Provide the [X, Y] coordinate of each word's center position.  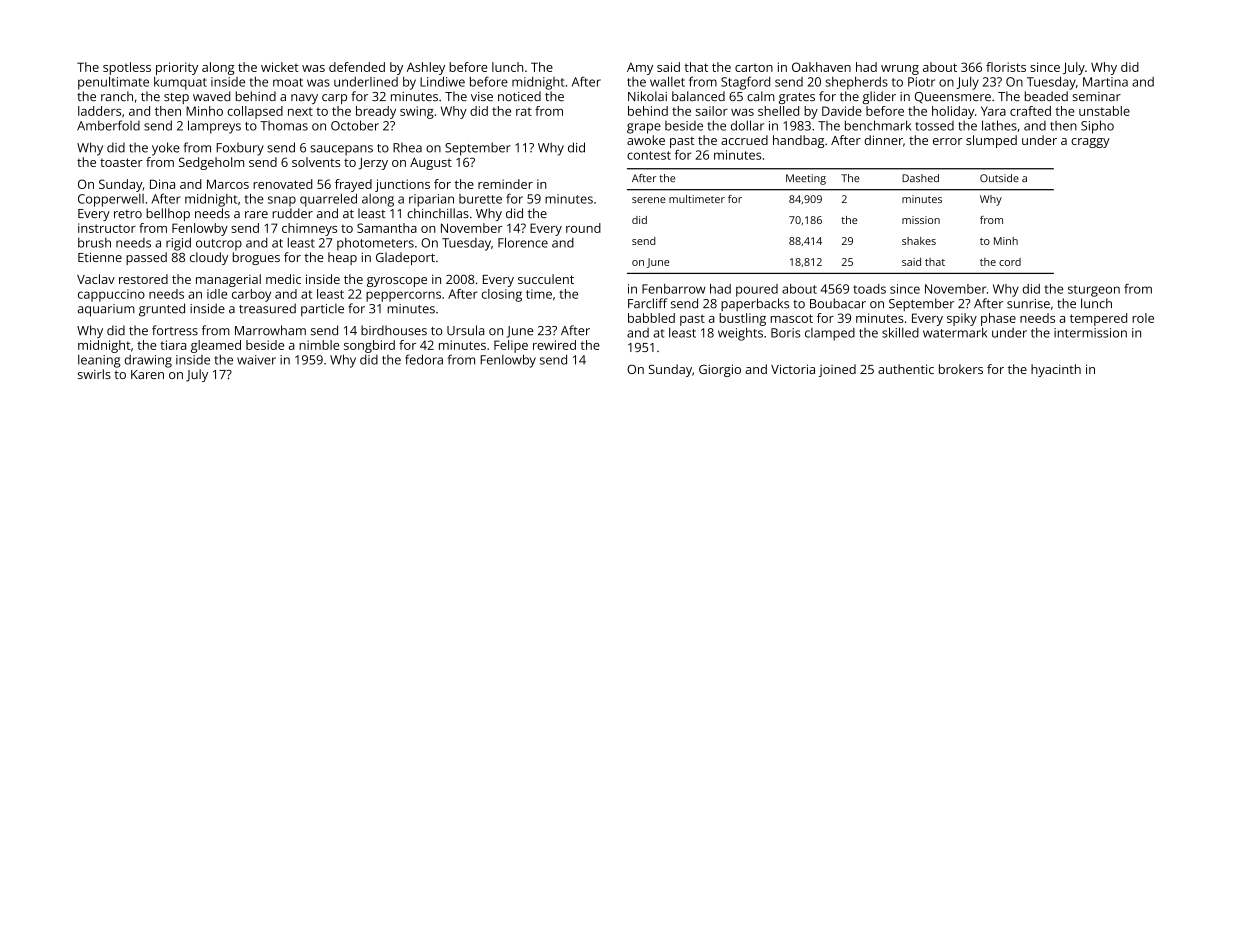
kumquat [180, 83]
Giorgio [720, 370]
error [947, 141]
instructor [107, 228]
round [583, 228]
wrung [900, 70]
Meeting [806, 179]
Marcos [228, 184]
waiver [256, 360]
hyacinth [1056, 370]
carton [754, 67]
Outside [999, 178]
